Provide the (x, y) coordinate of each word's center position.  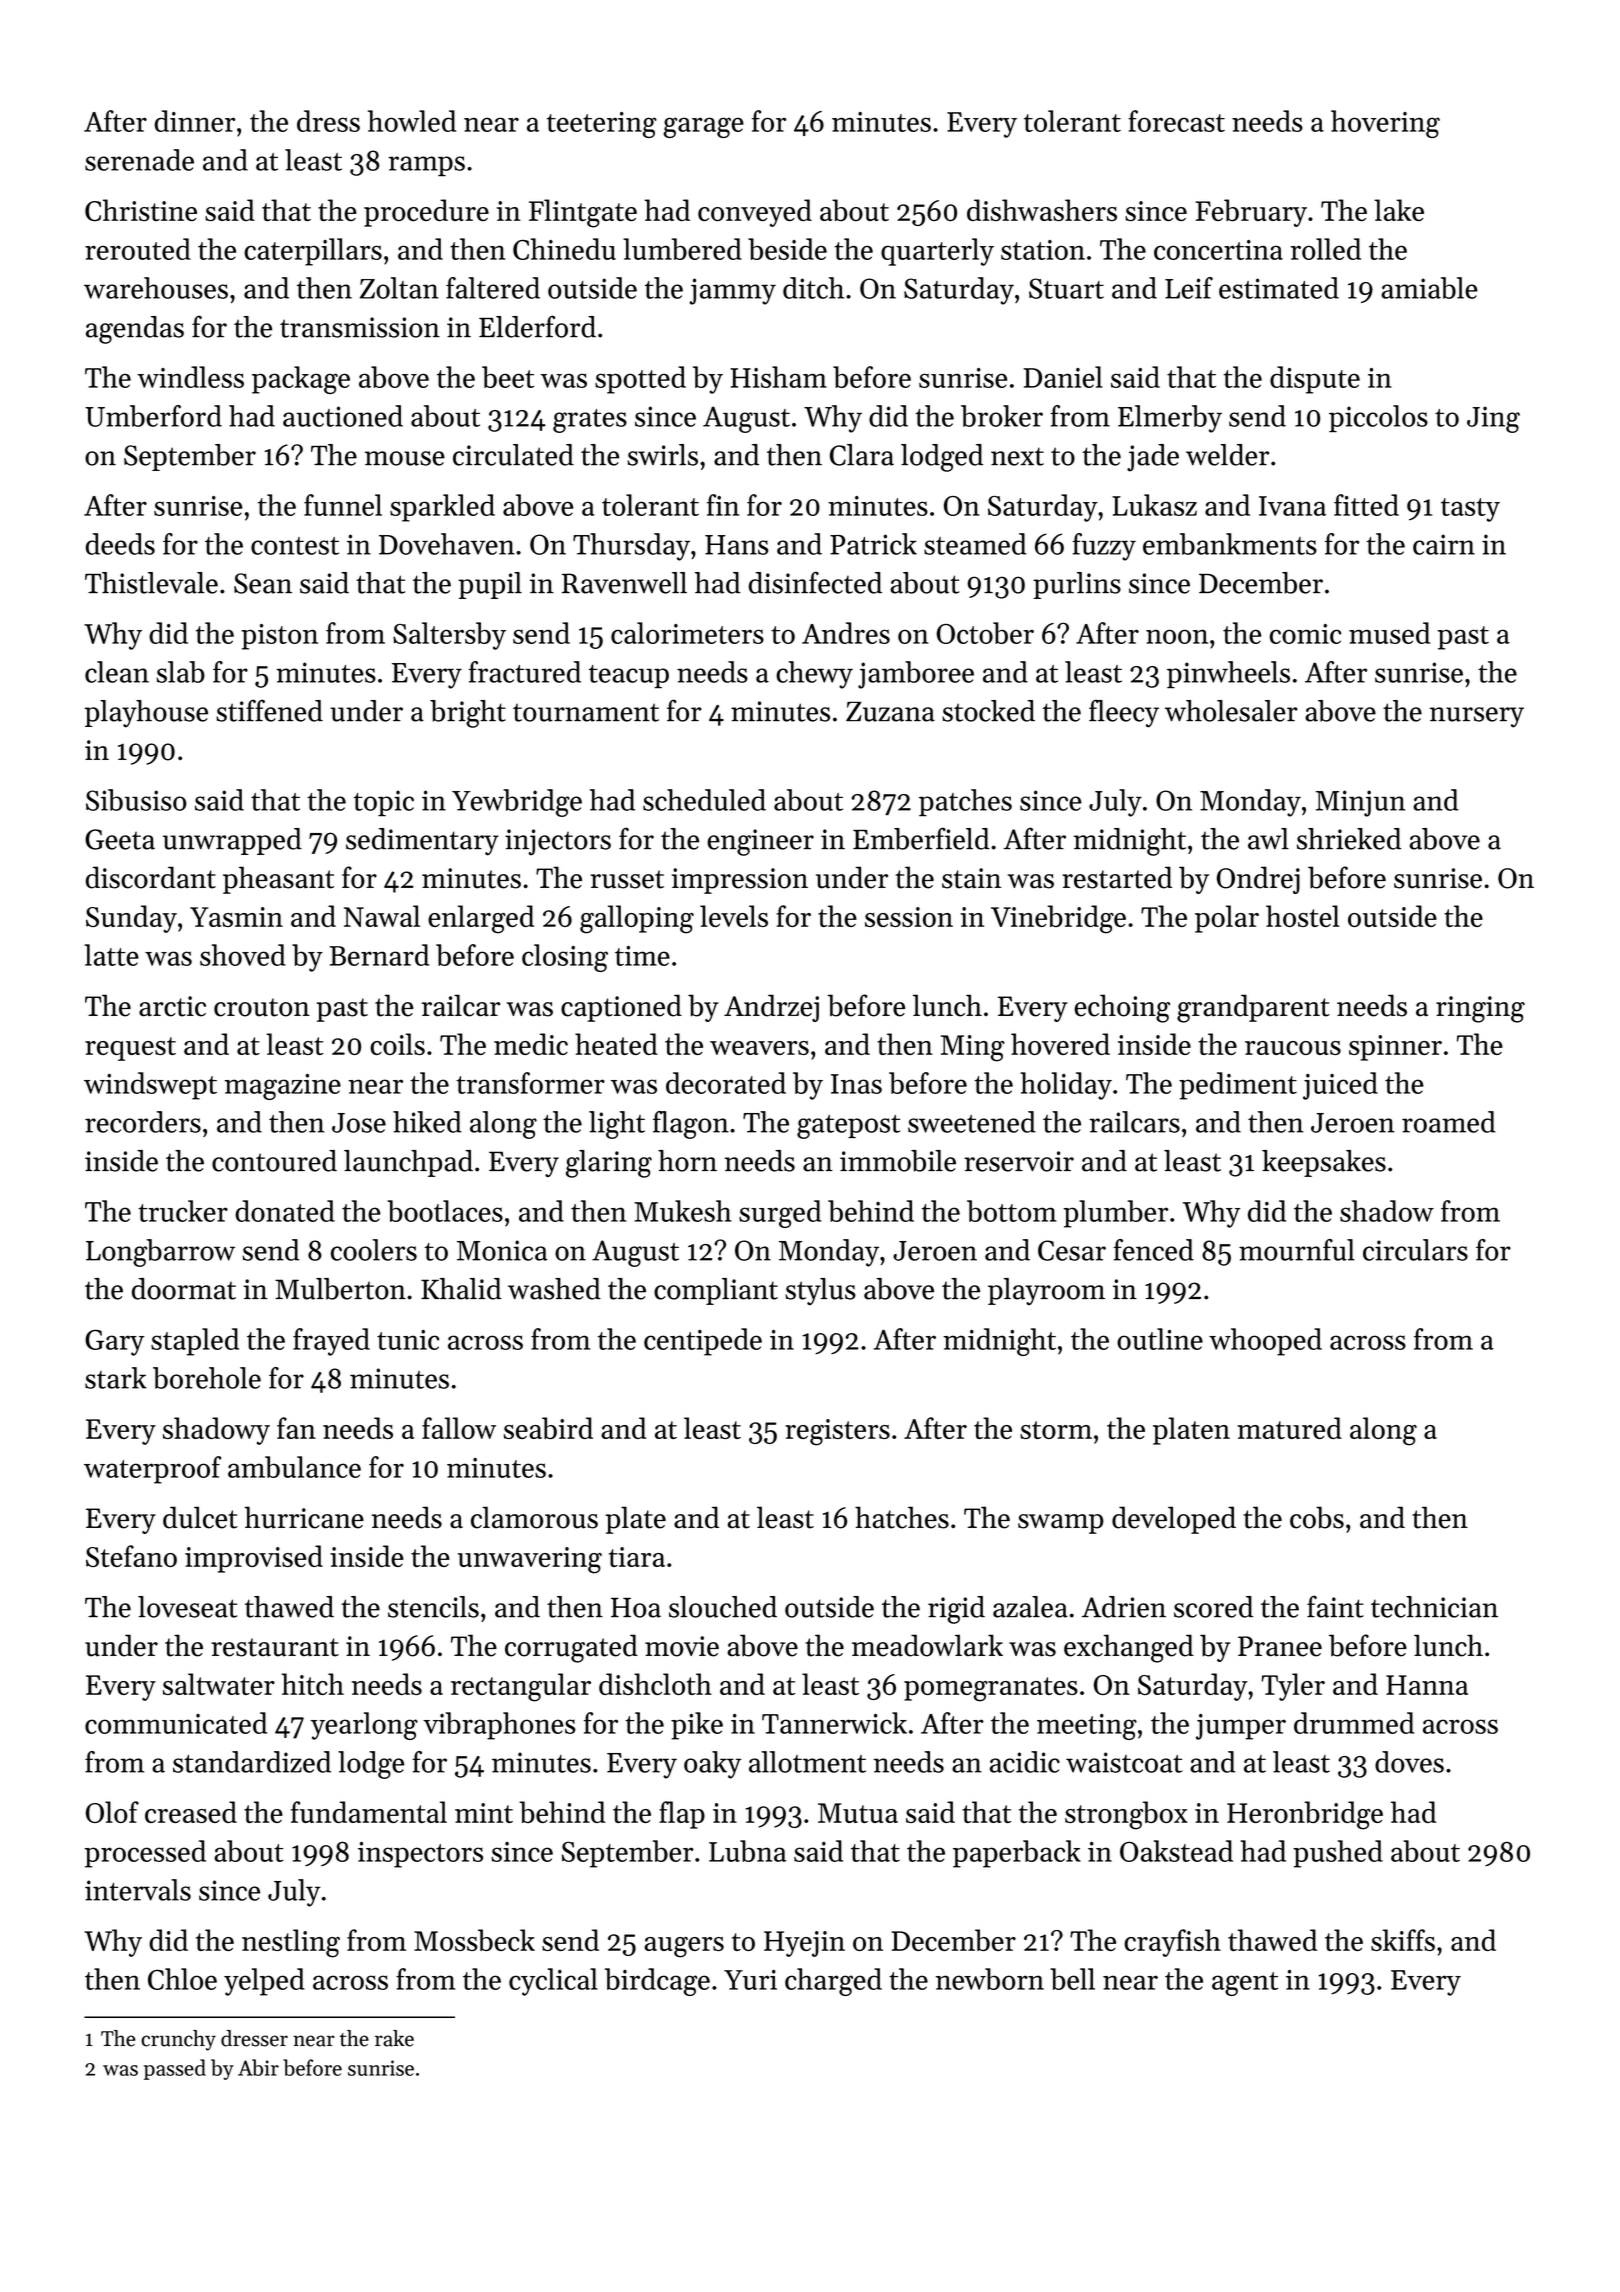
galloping (637, 919)
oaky (712, 1765)
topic (383, 803)
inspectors (420, 1855)
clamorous (534, 1517)
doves (1409, 1762)
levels (734, 916)
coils (397, 1044)
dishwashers (1042, 210)
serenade (139, 160)
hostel (1303, 916)
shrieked (1349, 839)
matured (1289, 1428)
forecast (1176, 121)
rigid (956, 1610)
